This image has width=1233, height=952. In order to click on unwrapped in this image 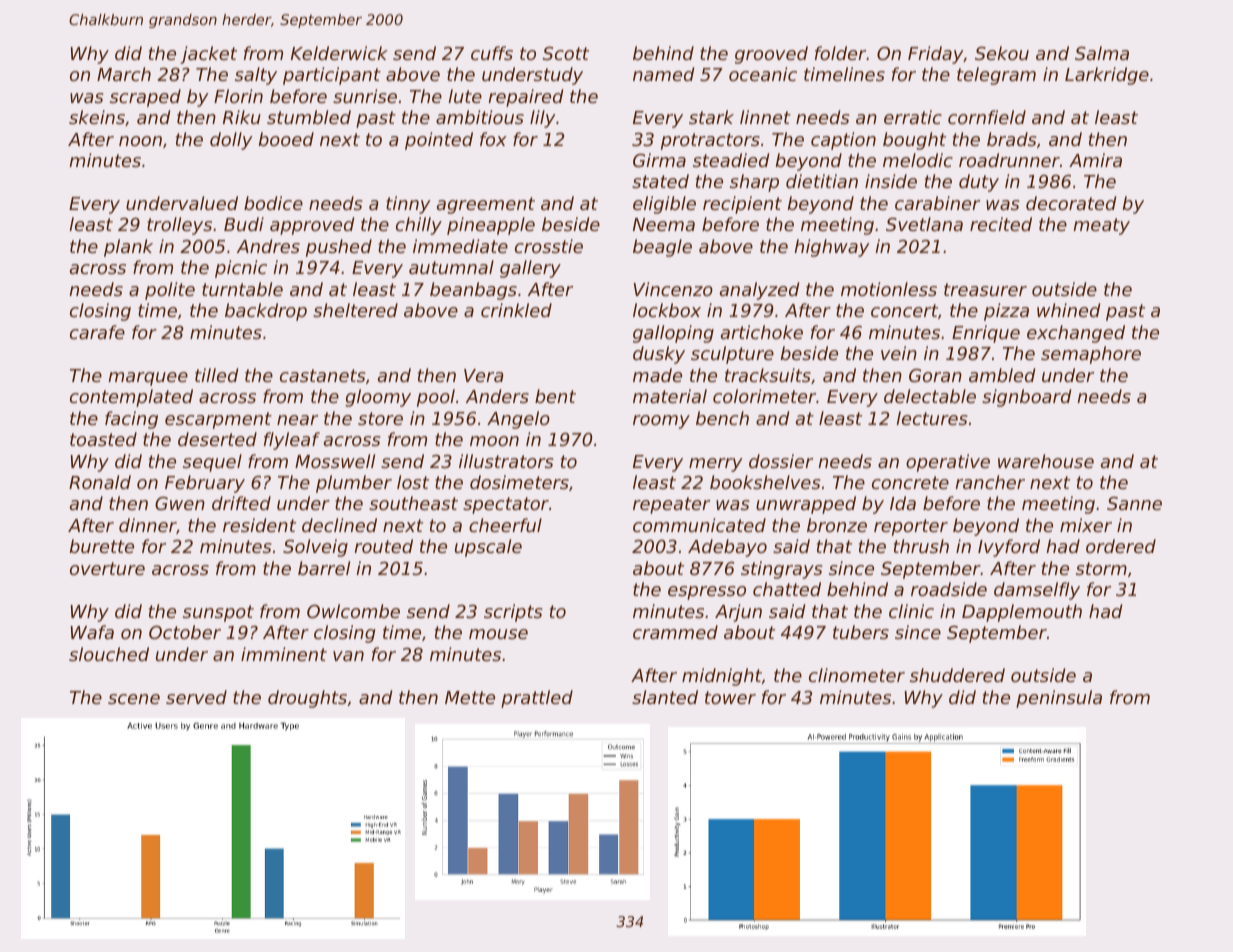, I will do `click(806, 505)`.
